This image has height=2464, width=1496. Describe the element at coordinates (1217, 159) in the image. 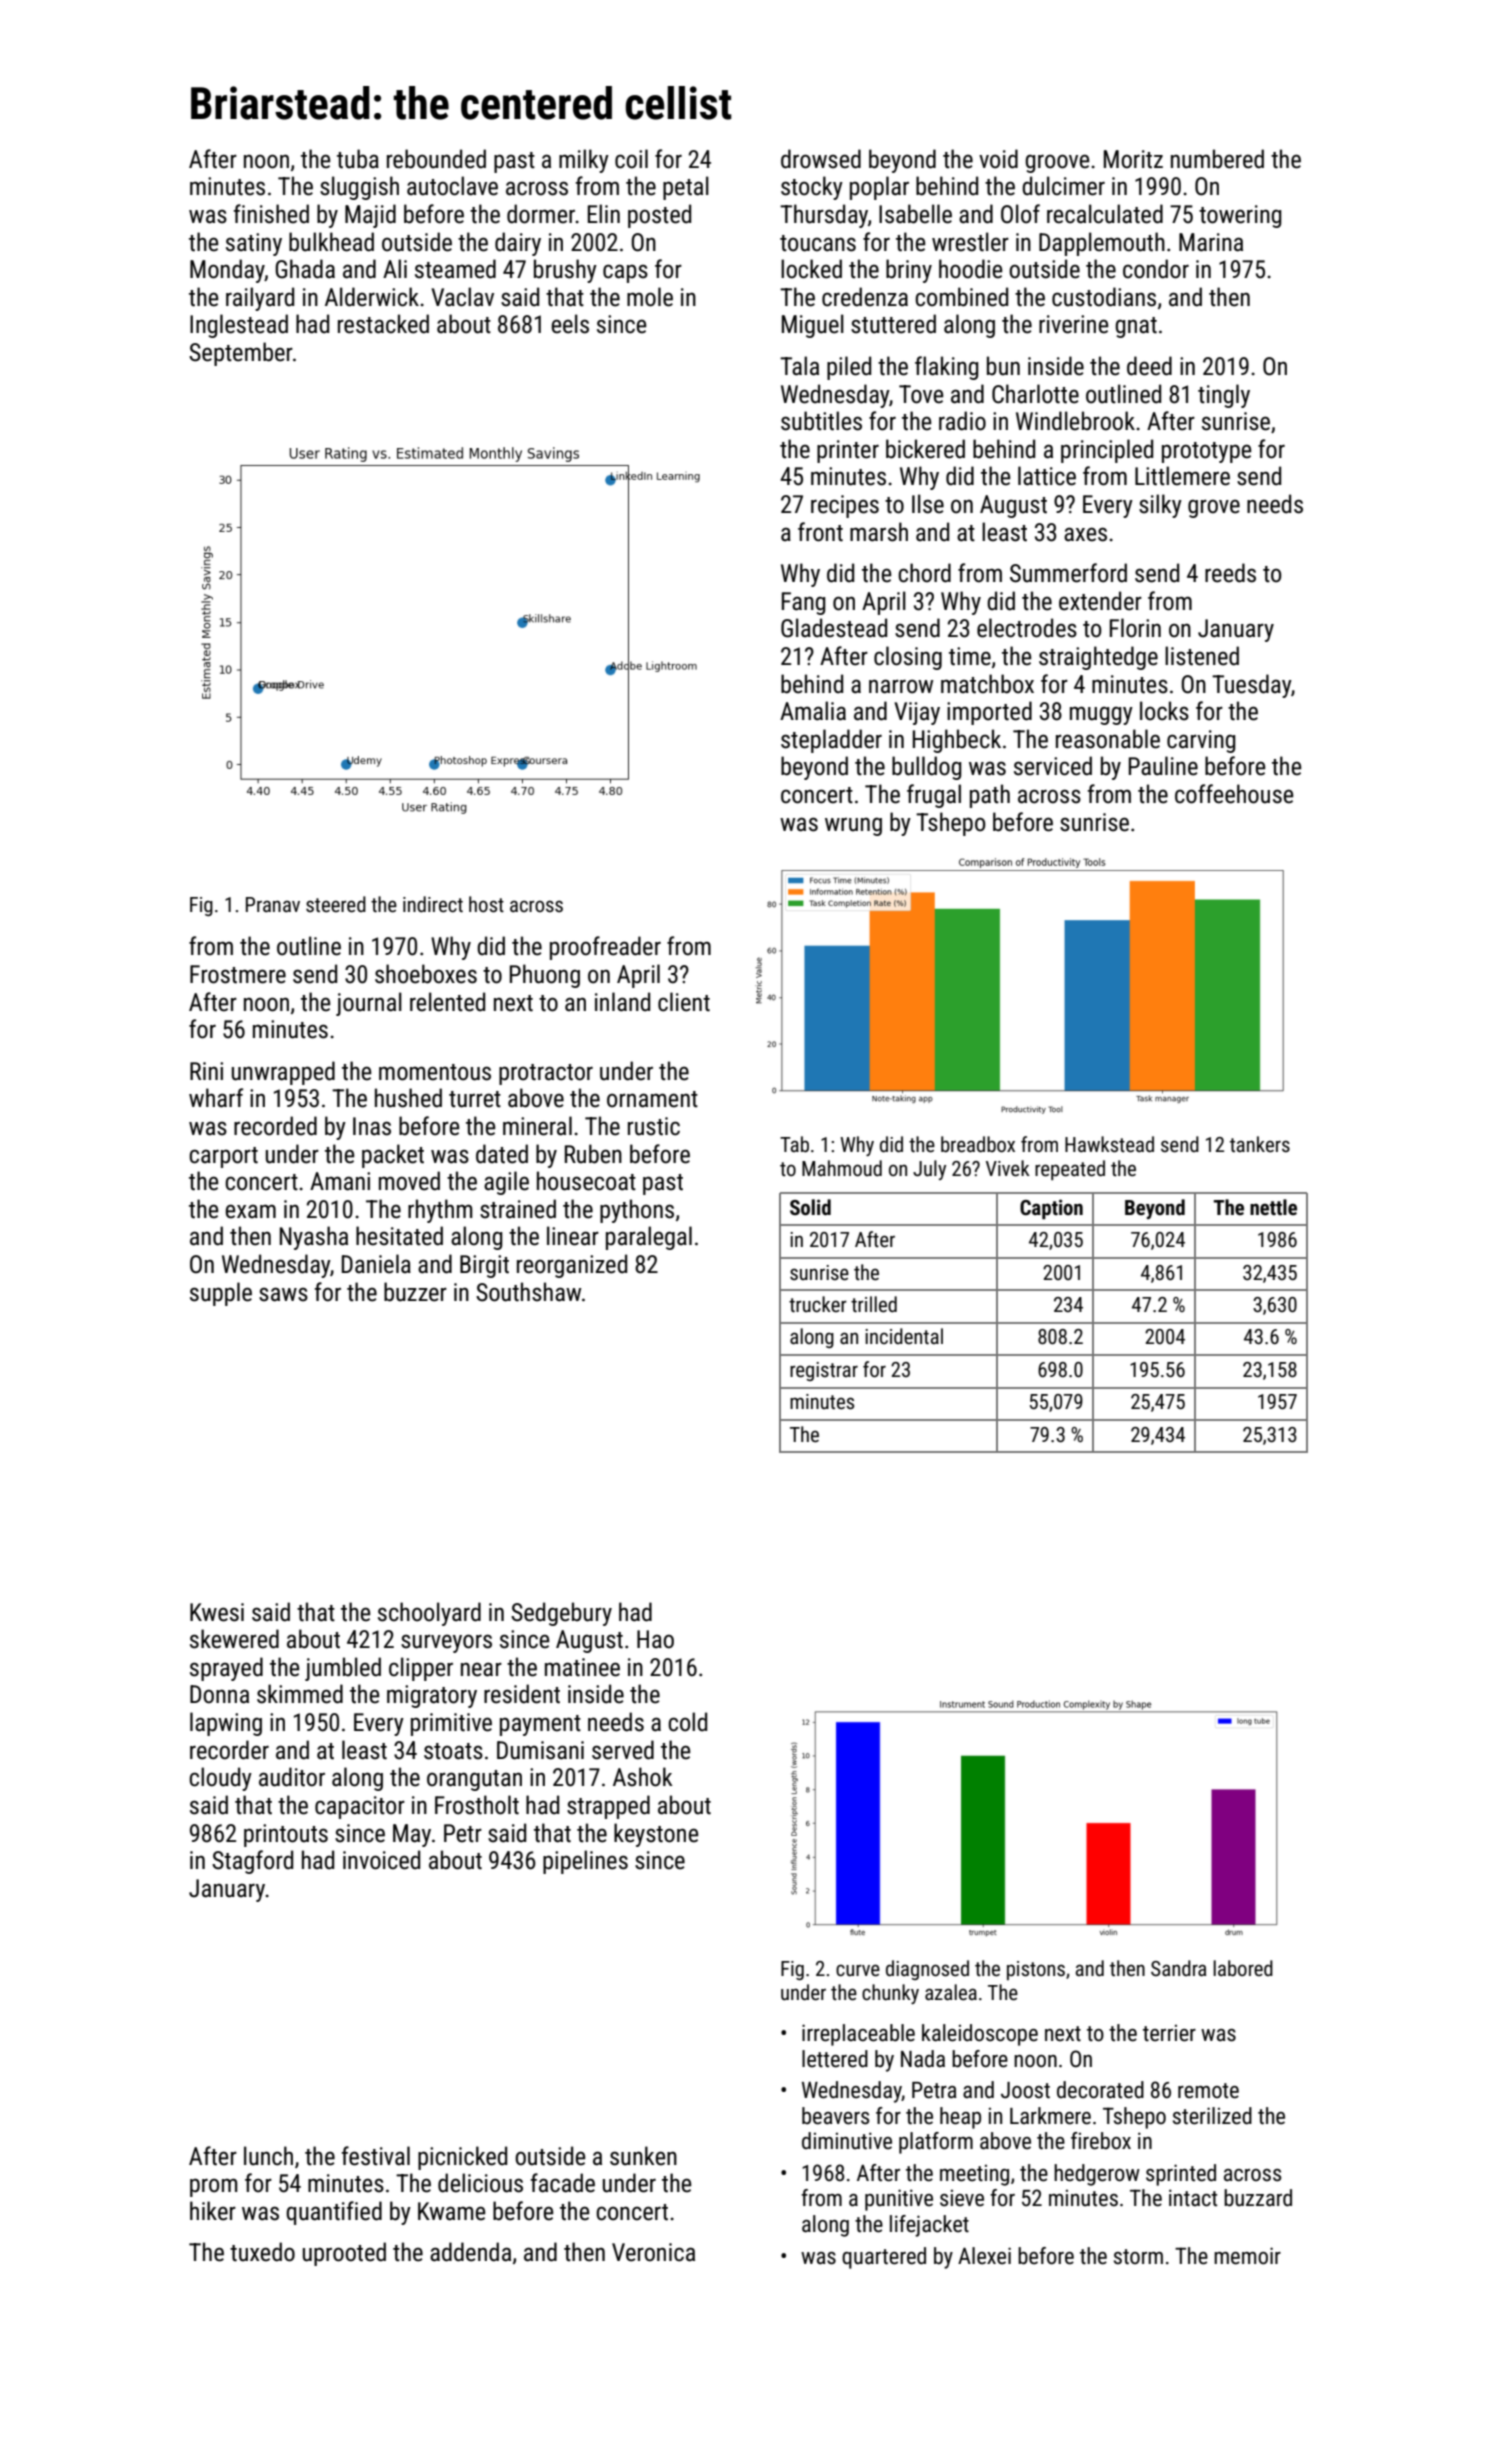

I see `numbered` at that location.
